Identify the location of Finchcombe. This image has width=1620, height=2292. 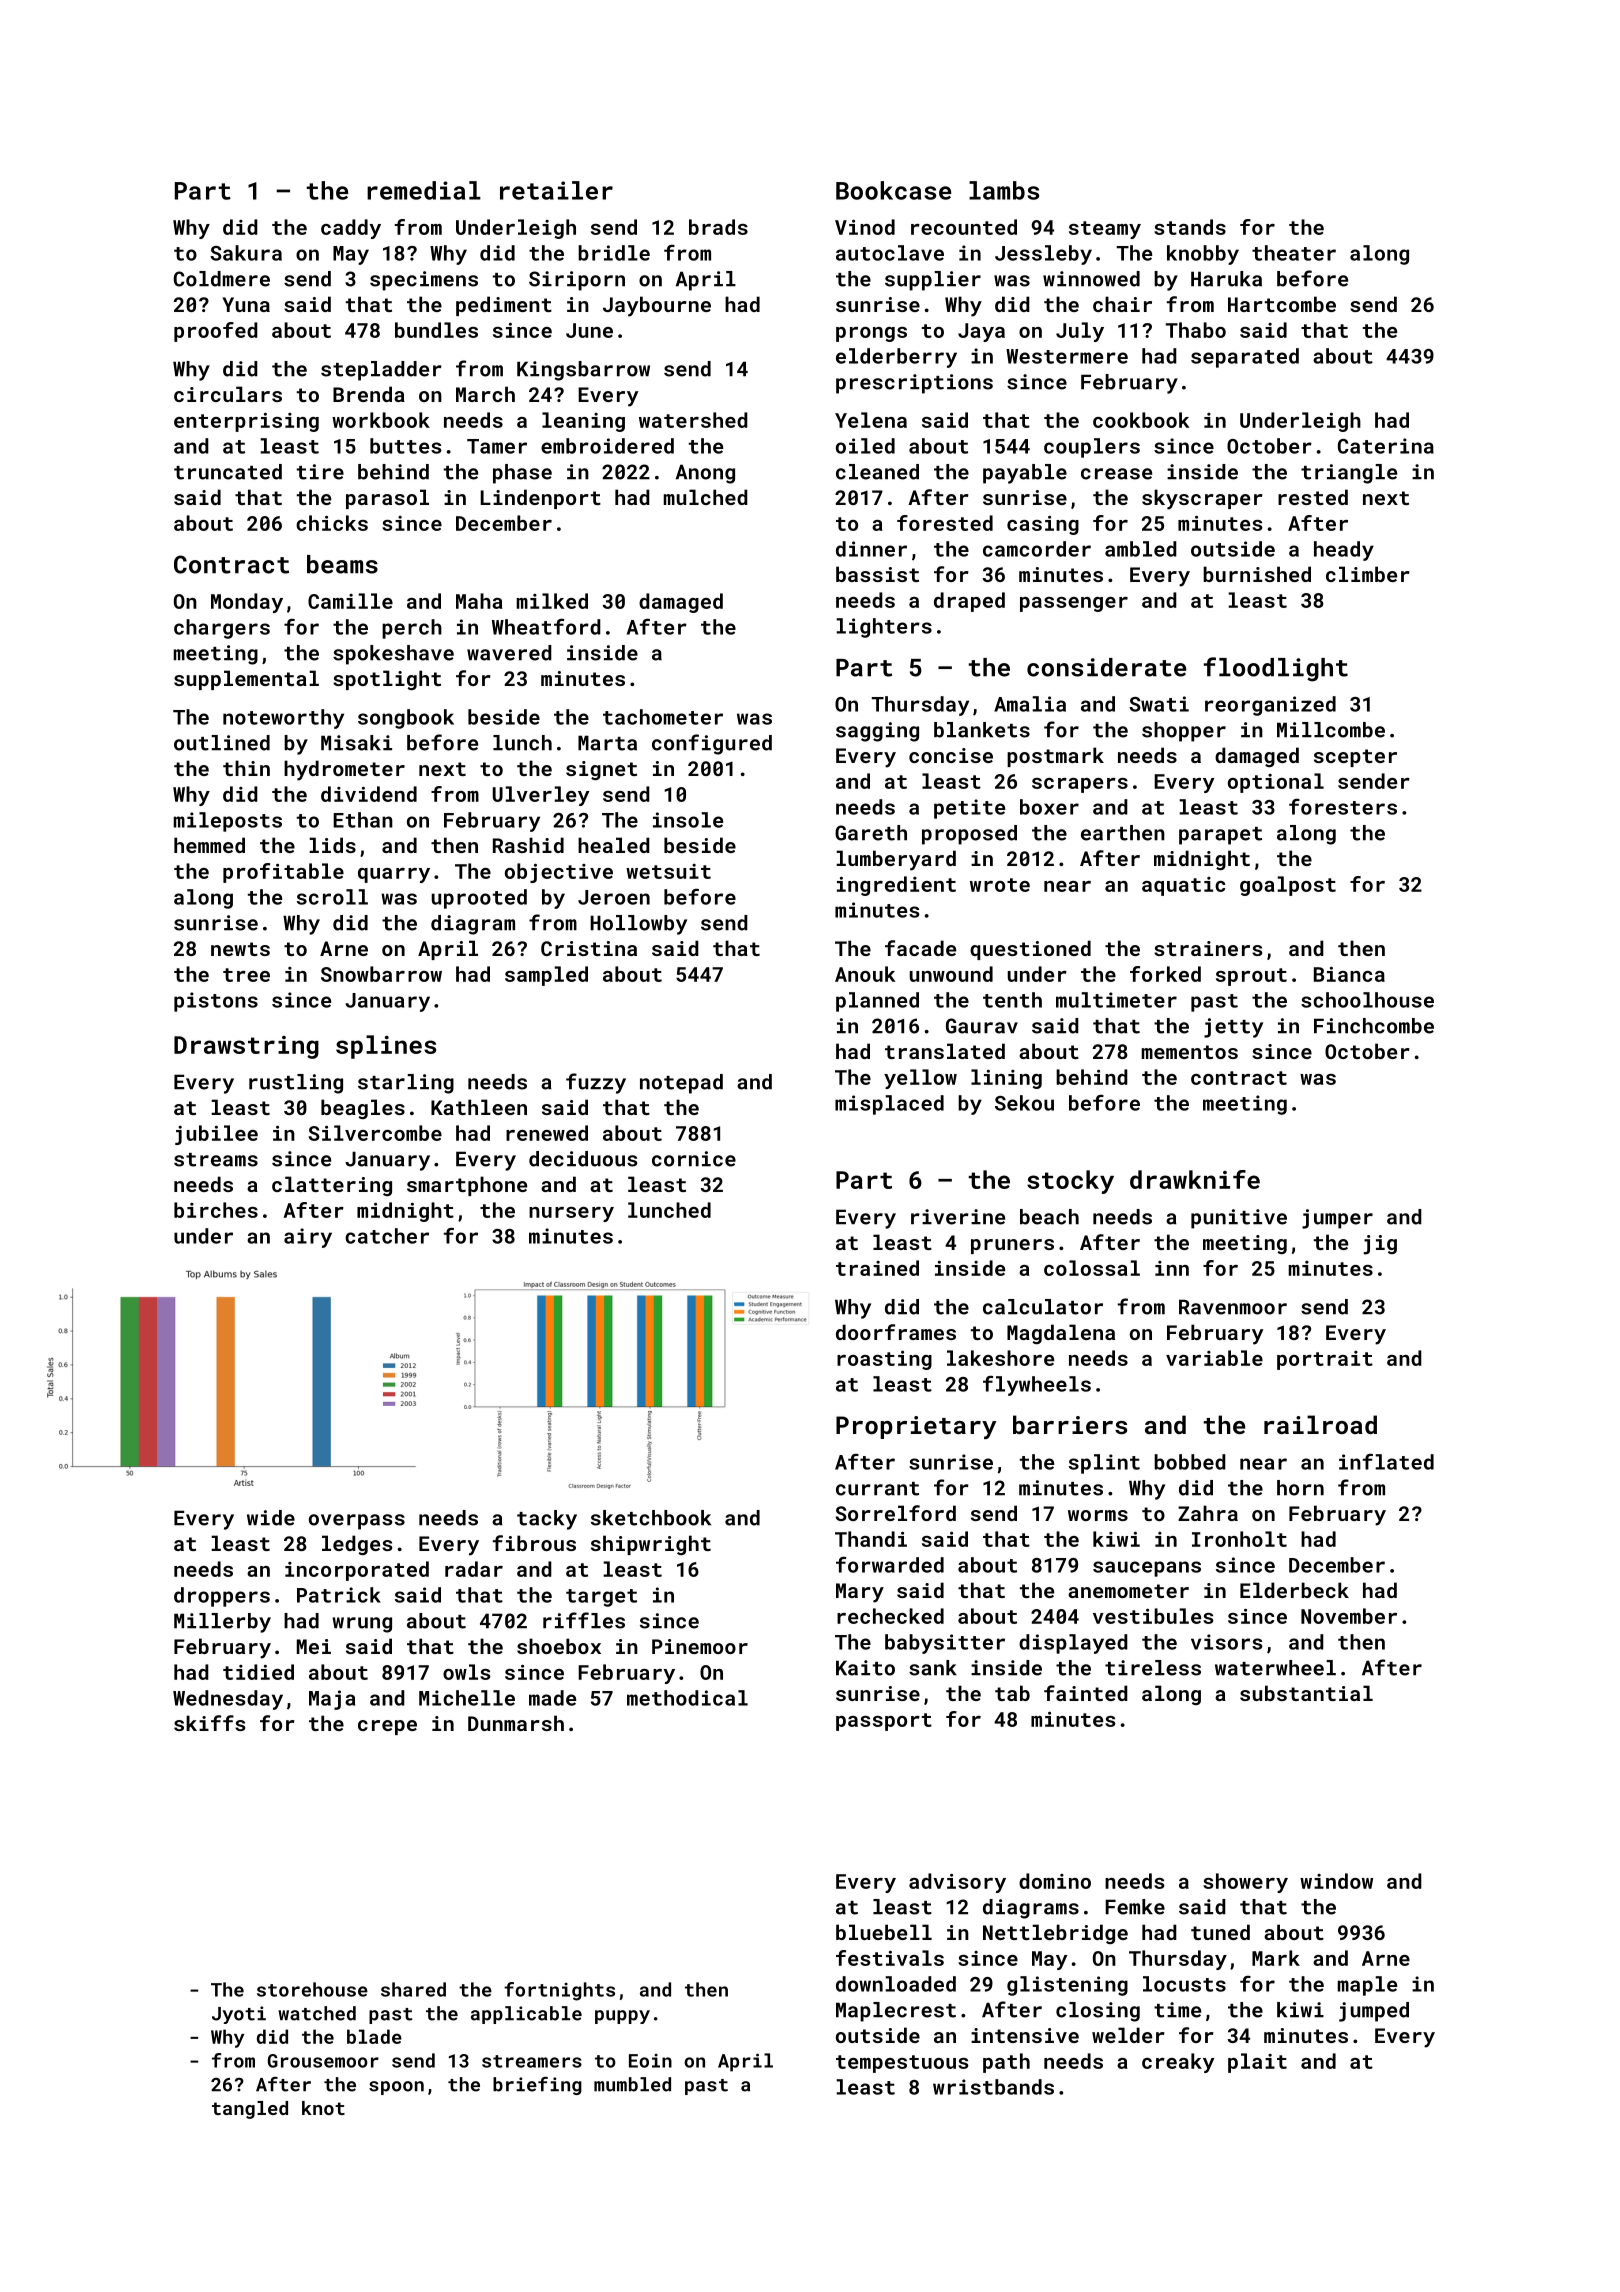
(1374, 1026).
